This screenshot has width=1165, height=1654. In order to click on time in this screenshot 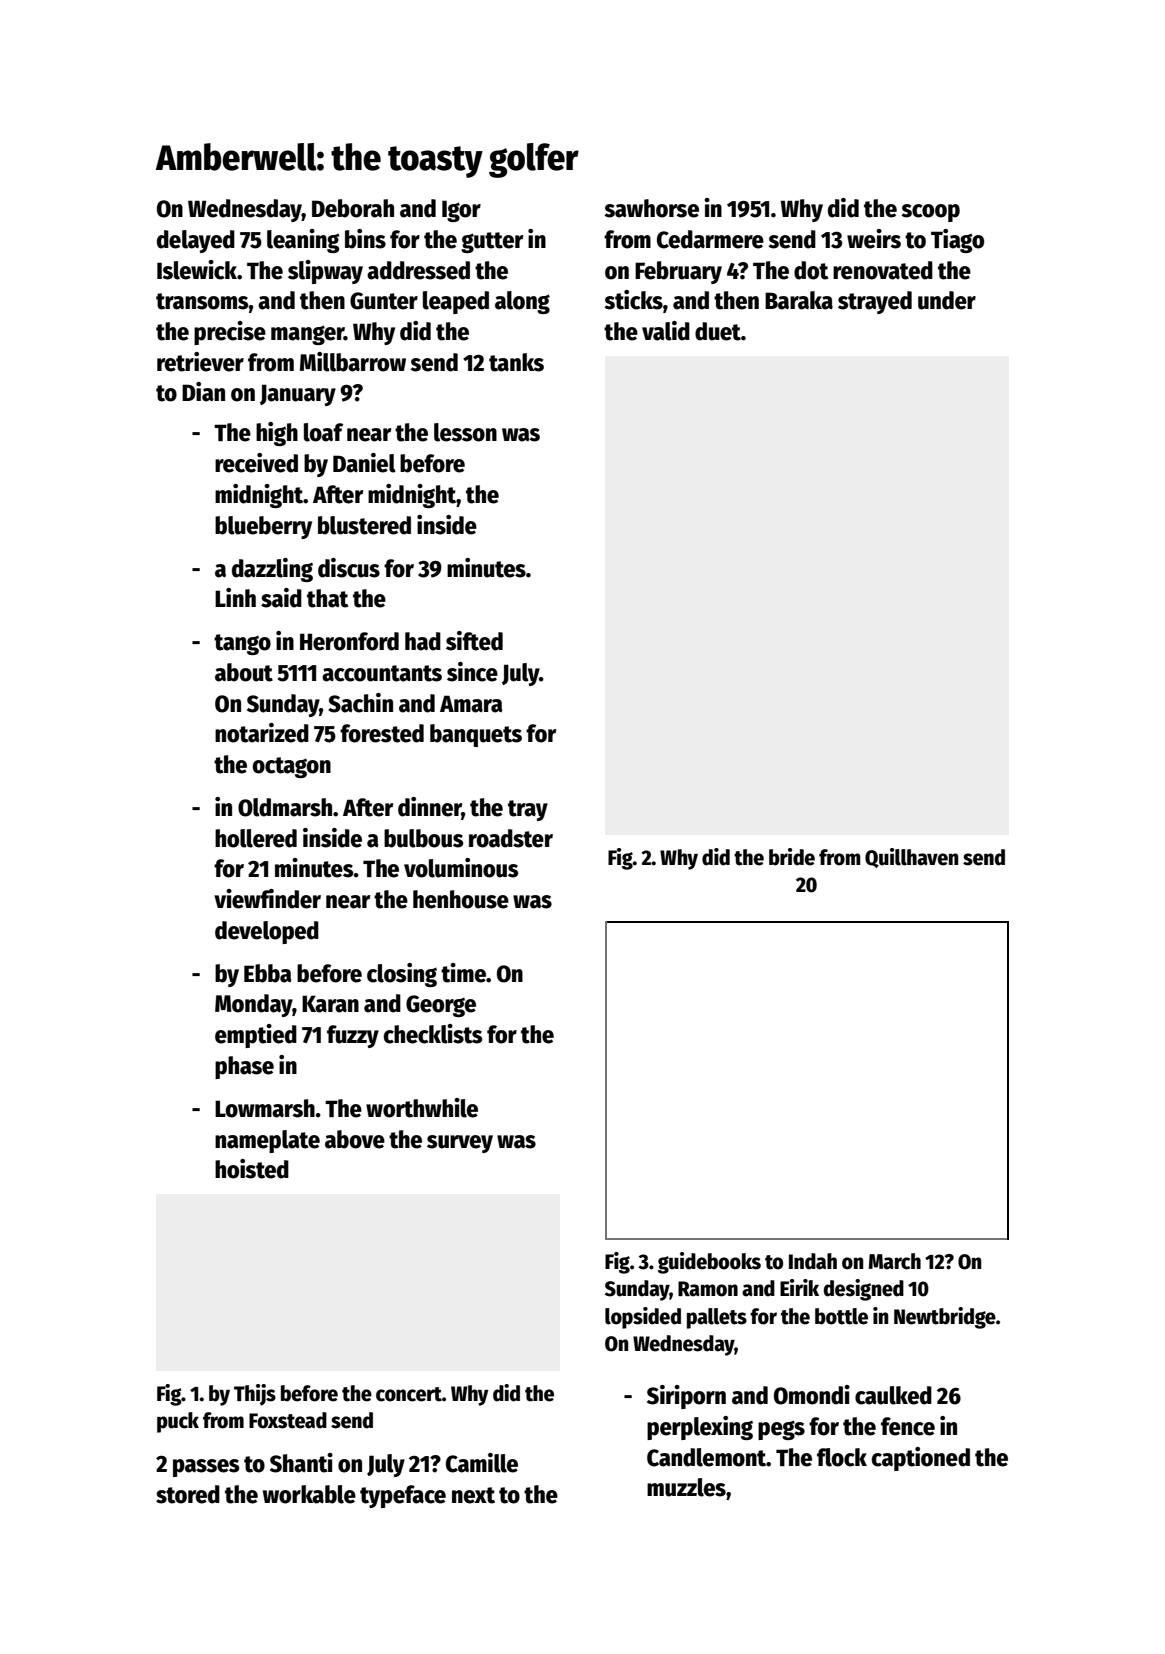, I will do `click(463, 973)`.
